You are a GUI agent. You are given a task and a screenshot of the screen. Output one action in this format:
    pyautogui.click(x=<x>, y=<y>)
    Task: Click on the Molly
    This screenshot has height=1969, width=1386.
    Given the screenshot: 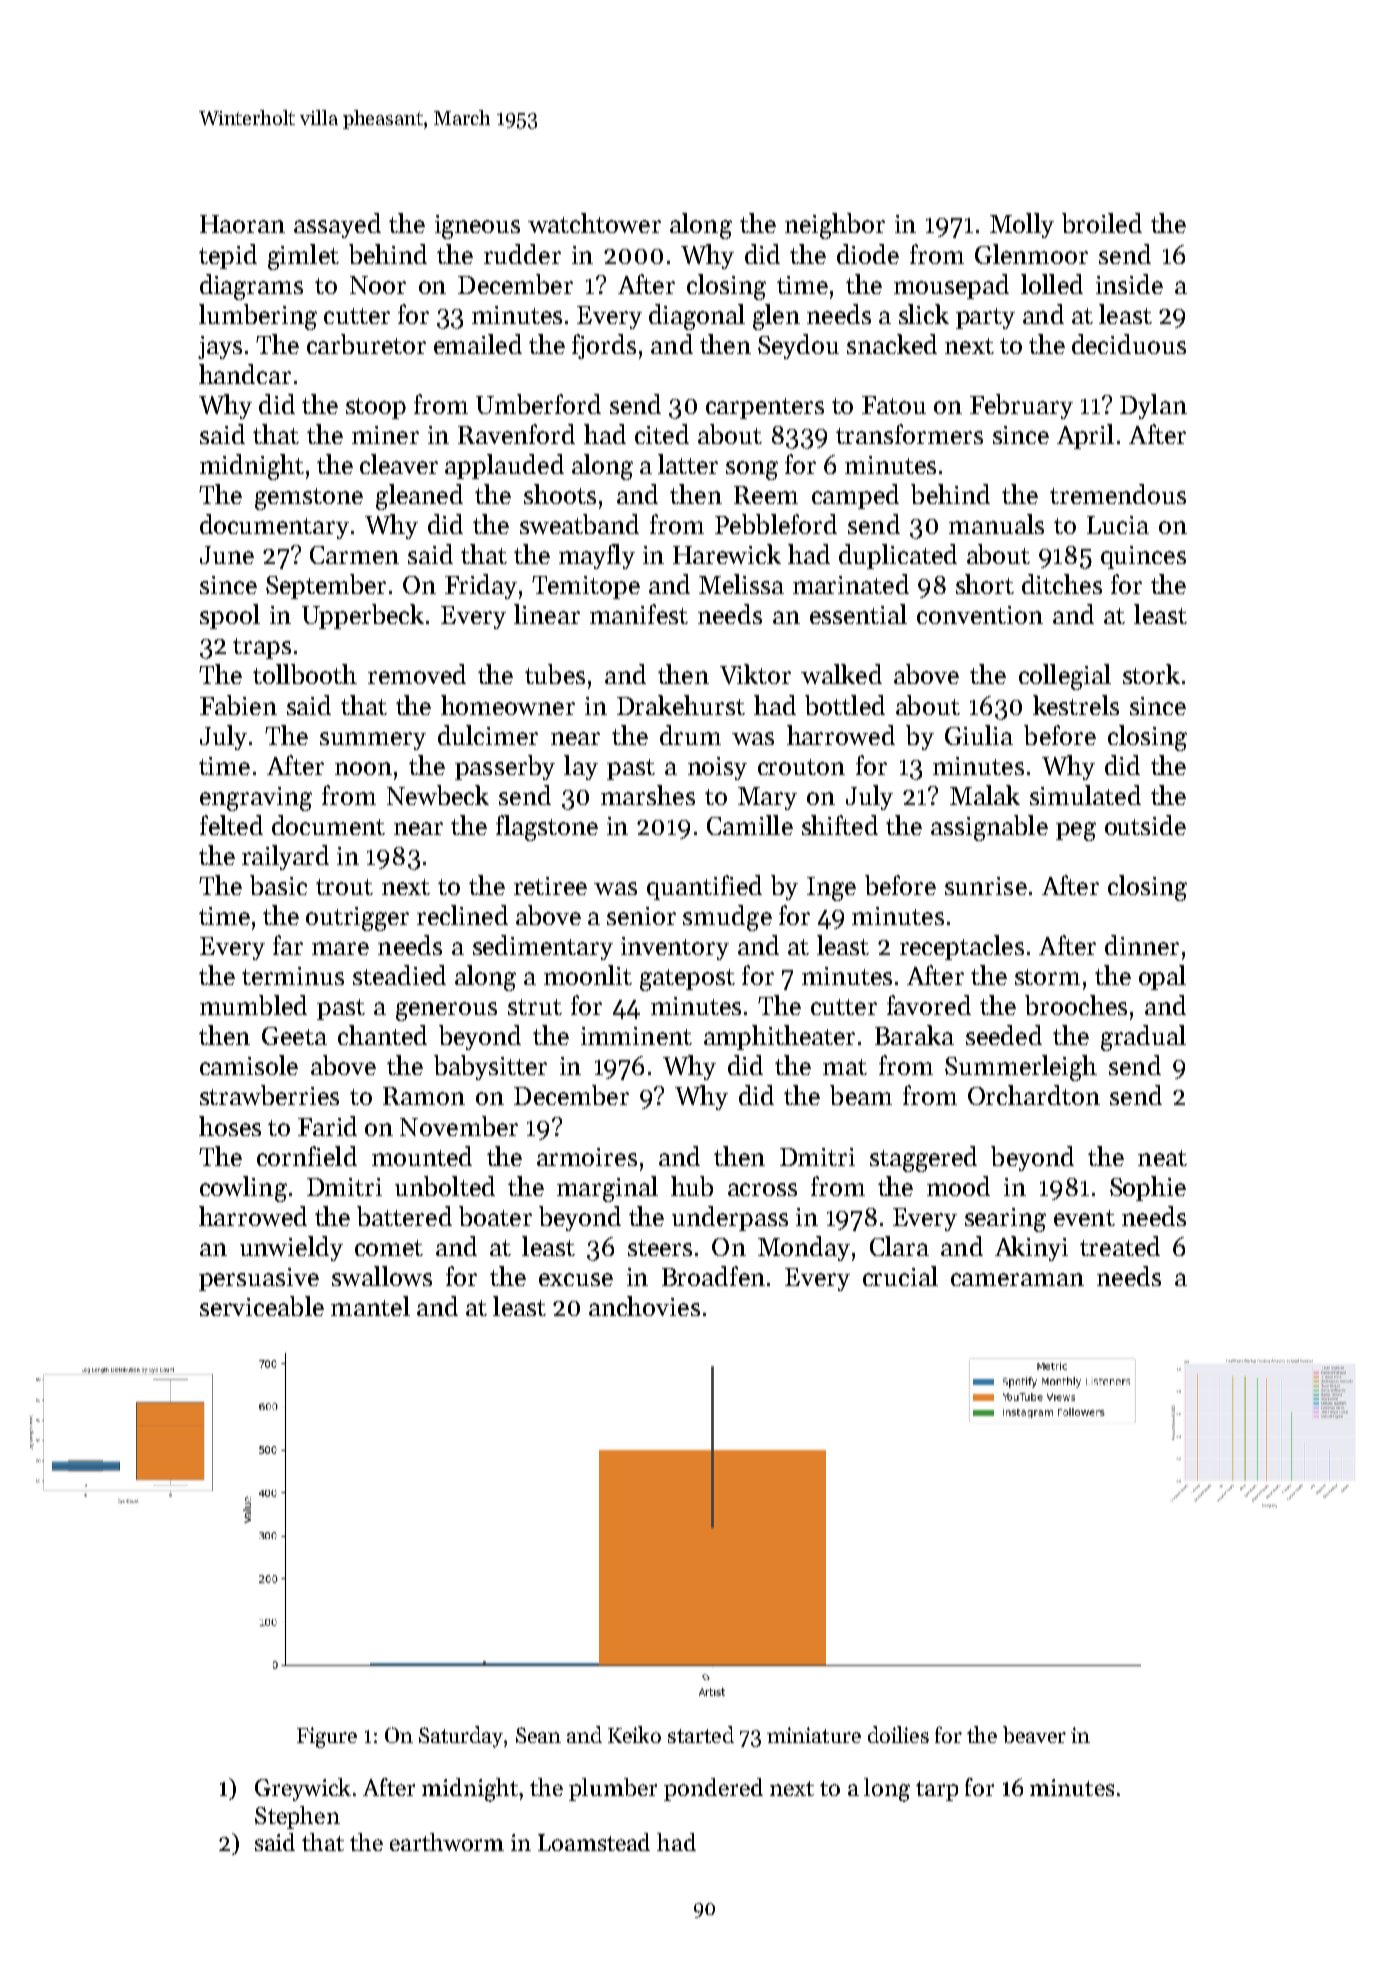 What is the action you would take?
    pyautogui.click(x=1022, y=225)
